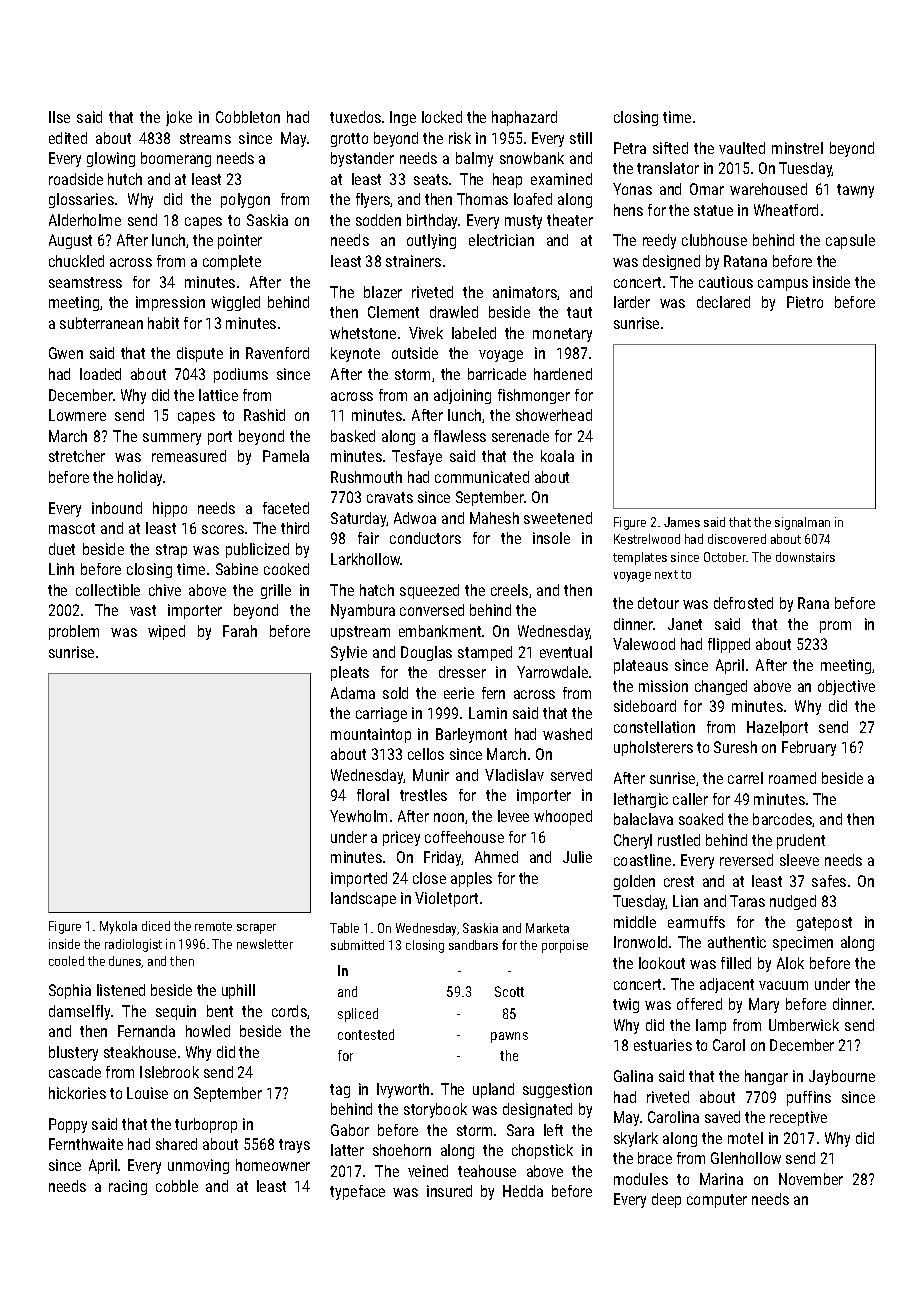 The image size is (924, 1308). What do you see at coordinates (66, 961) in the document?
I see `cooled` at bounding box center [66, 961].
